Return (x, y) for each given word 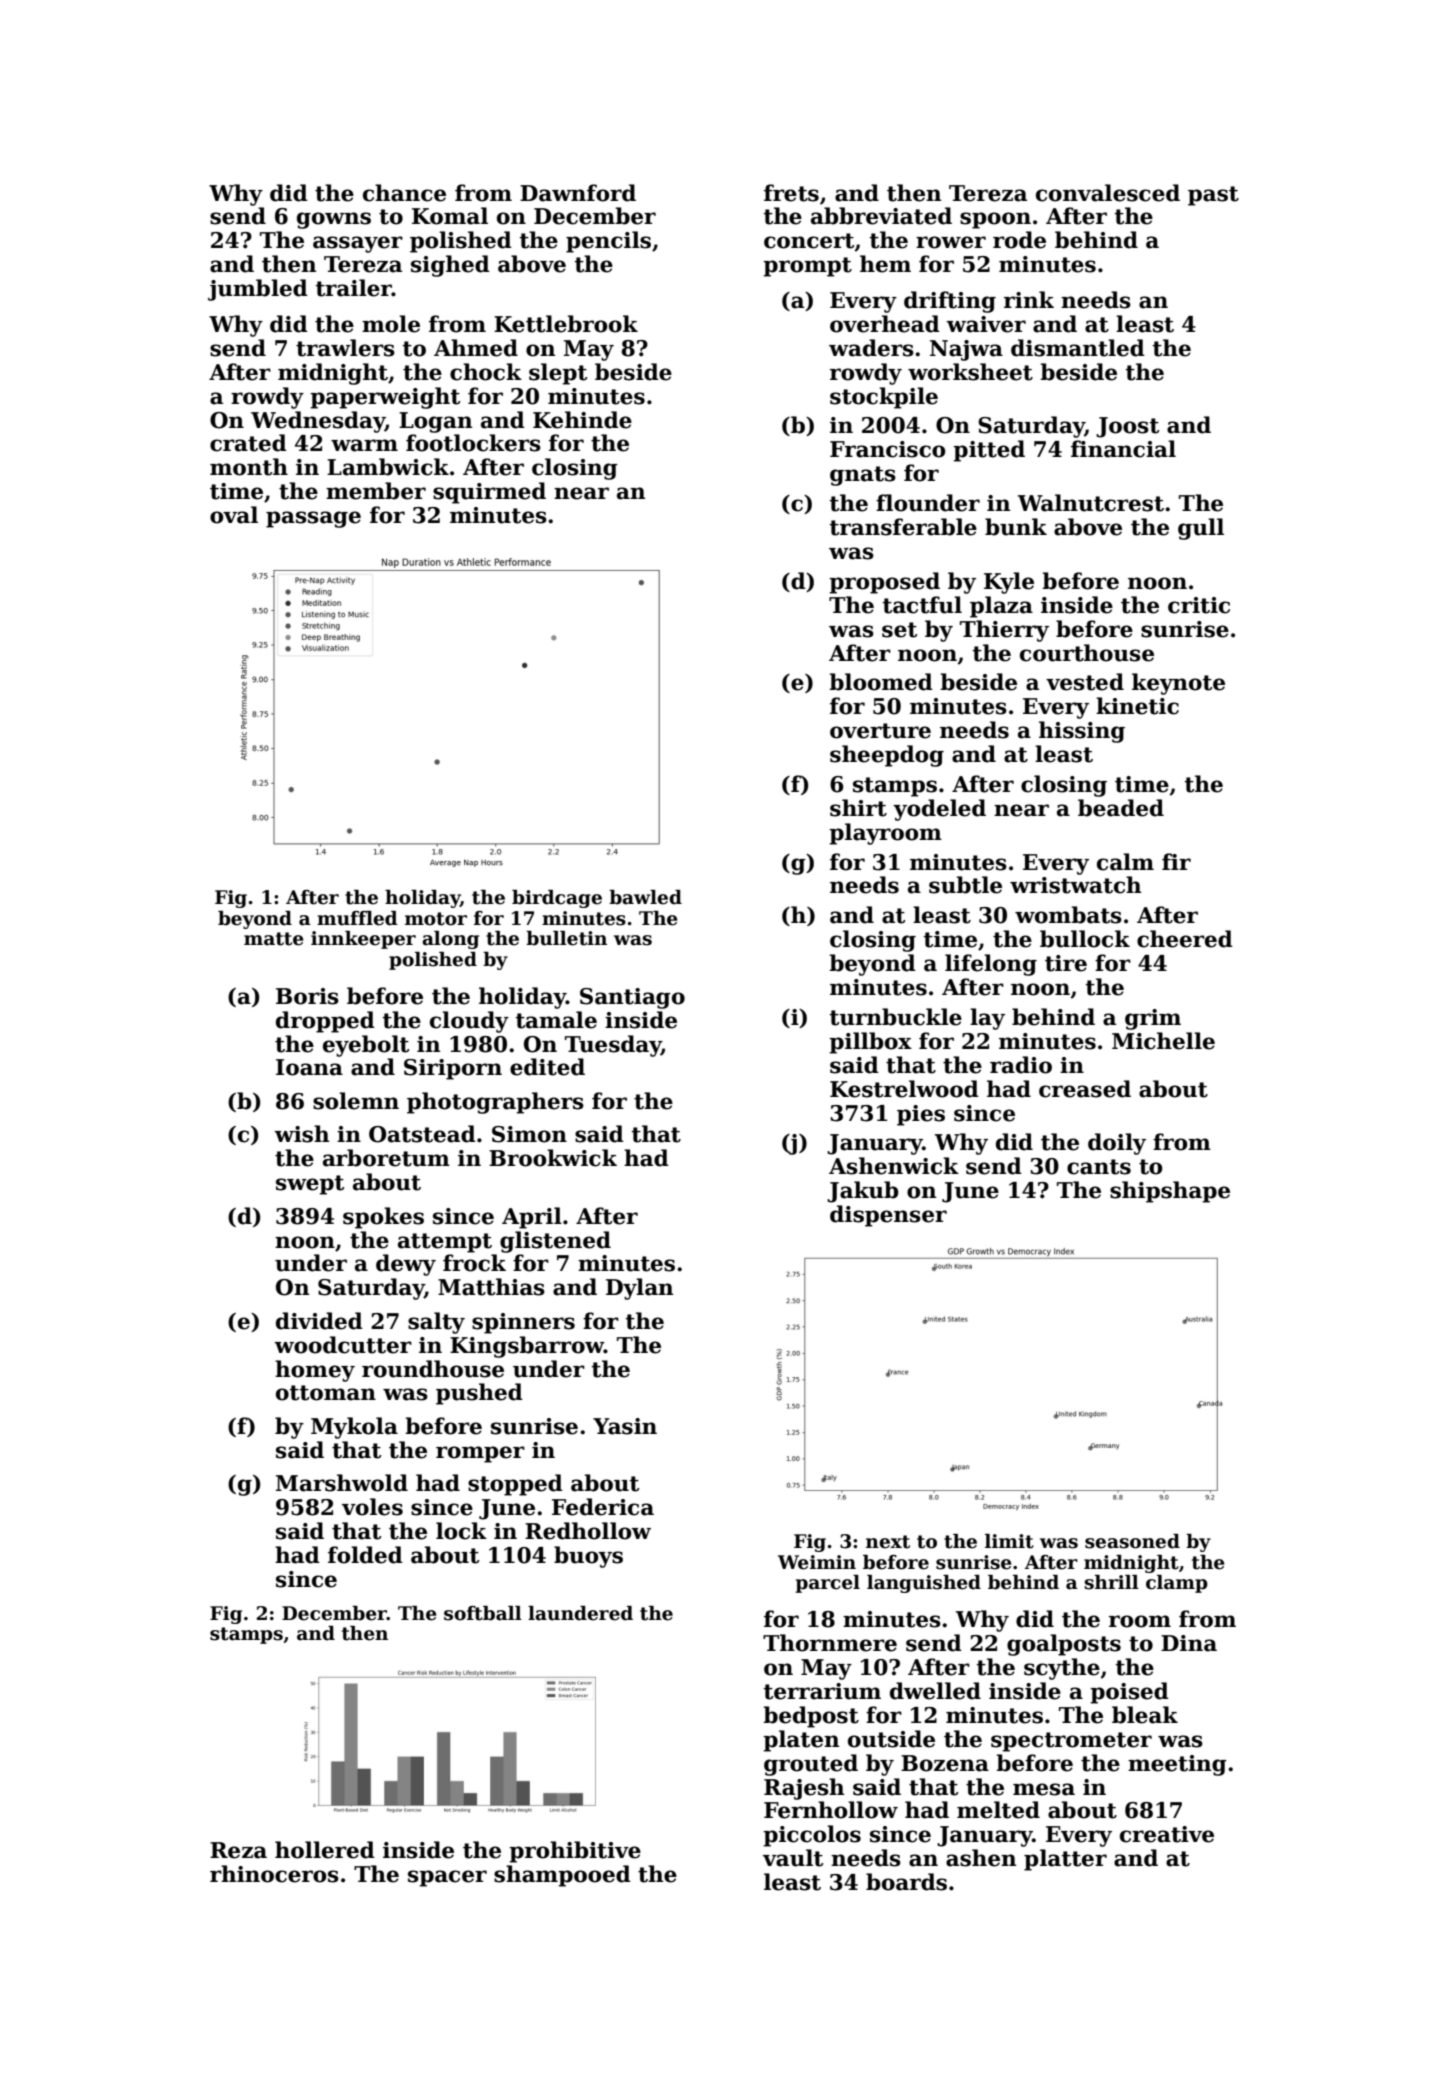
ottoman (326, 1393)
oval (234, 515)
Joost (1127, 427)
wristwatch (1075, 885)
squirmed (489, 493)
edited (547, 1067)
